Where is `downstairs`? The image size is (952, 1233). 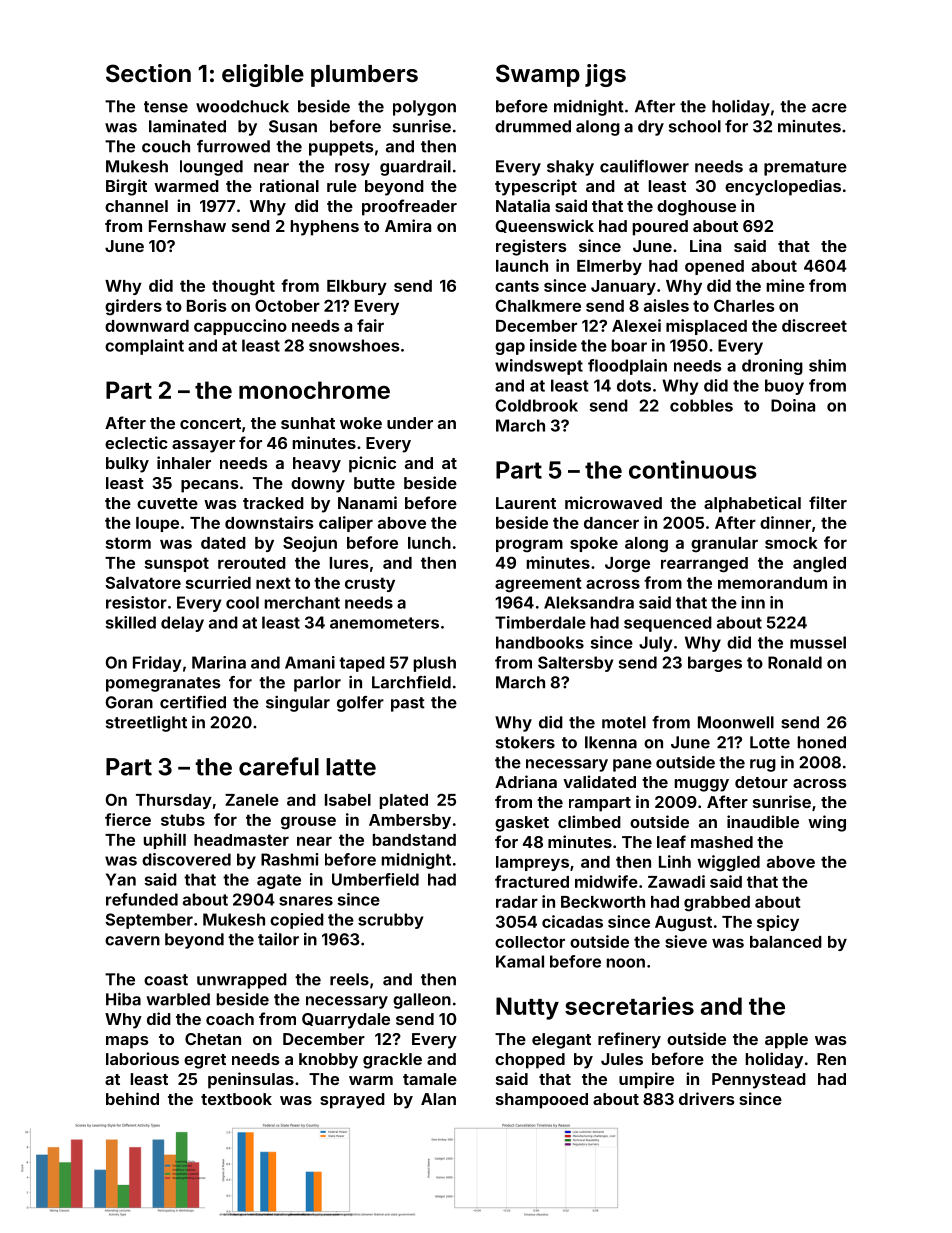 downstairs is located at coordinates (269, 522).
